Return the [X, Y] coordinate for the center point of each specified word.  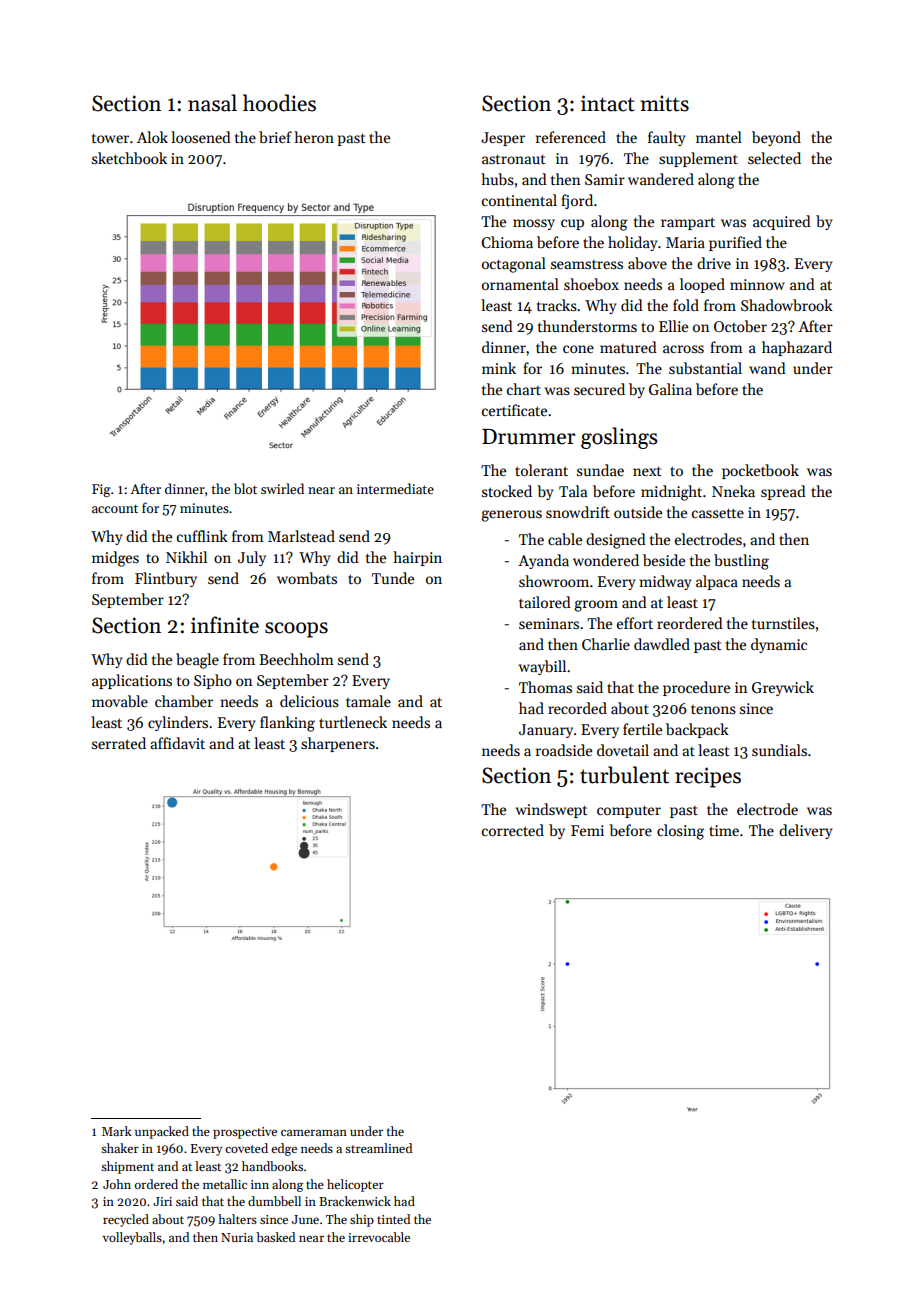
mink [499, 368]
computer [629, 811]
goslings [619, 438]
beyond [776, 138]
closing [680, 832]
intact [608, 103]
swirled [282, 488]
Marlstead [301, 536]
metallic [225, 1184]
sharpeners [338, 744]
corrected [513, 830]
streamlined [378, 1148]
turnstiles [783, 623]
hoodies [279, 103]
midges [115, 559]
